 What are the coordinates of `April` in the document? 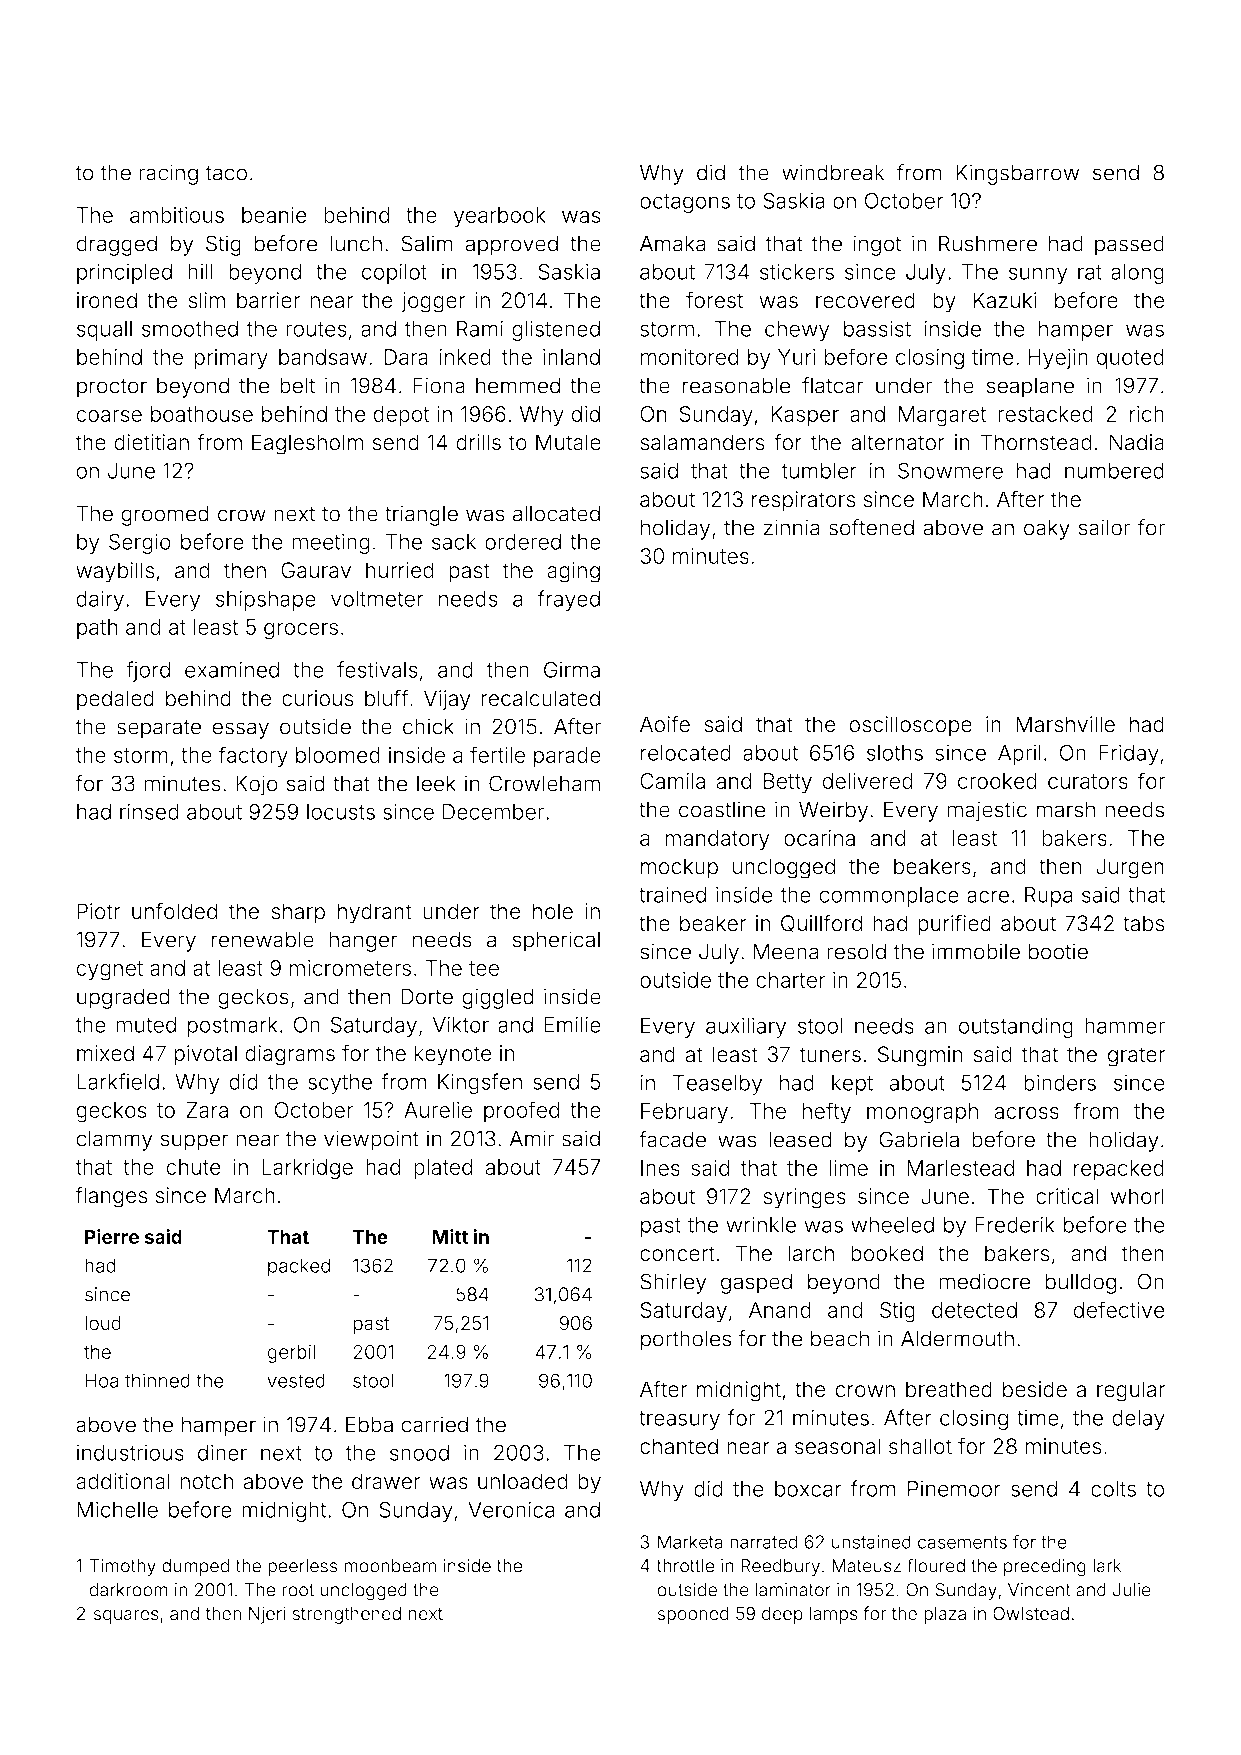 It's located at (1019, 755).
